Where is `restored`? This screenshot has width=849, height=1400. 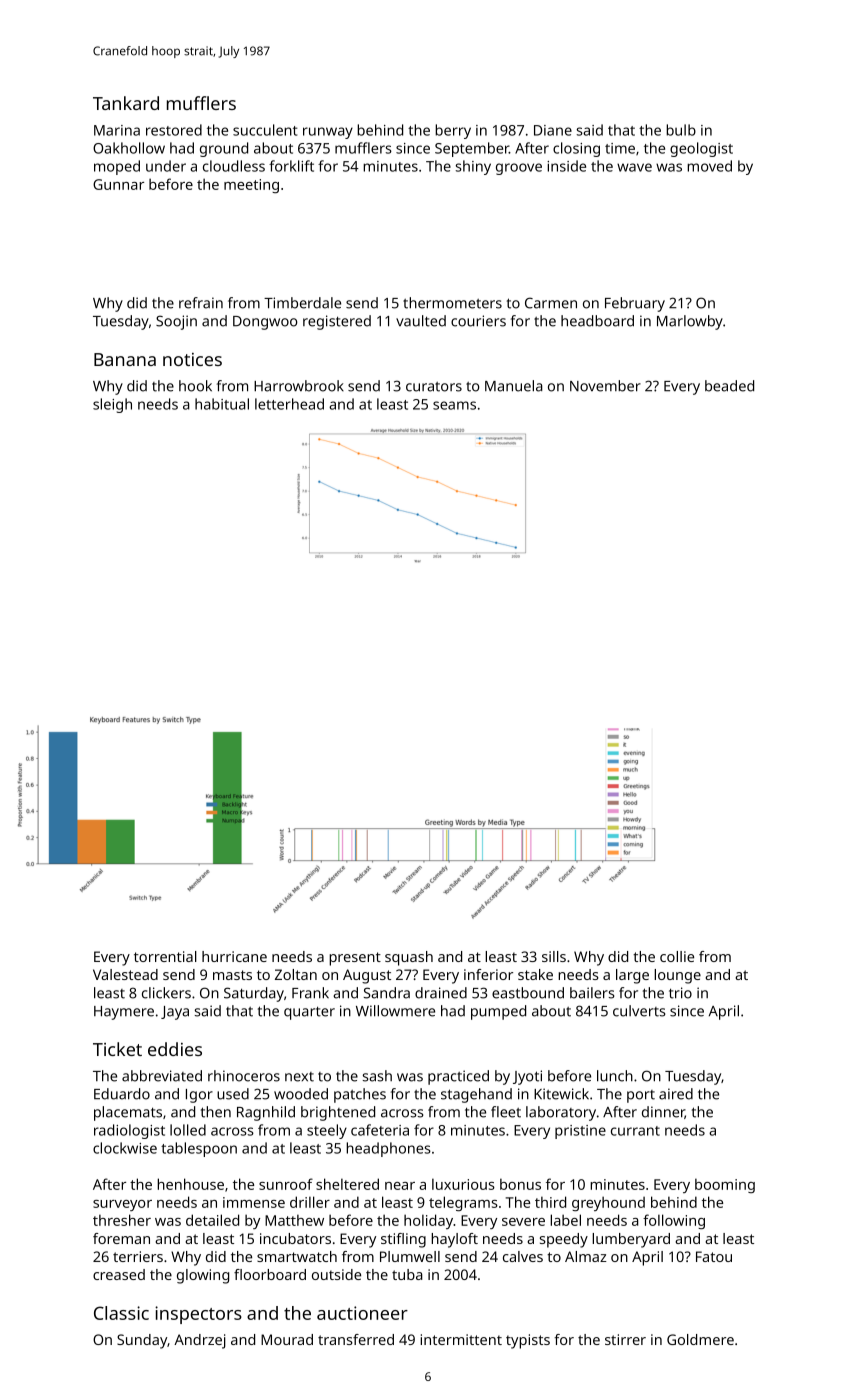 restored is located at coordinates (174, 130).
